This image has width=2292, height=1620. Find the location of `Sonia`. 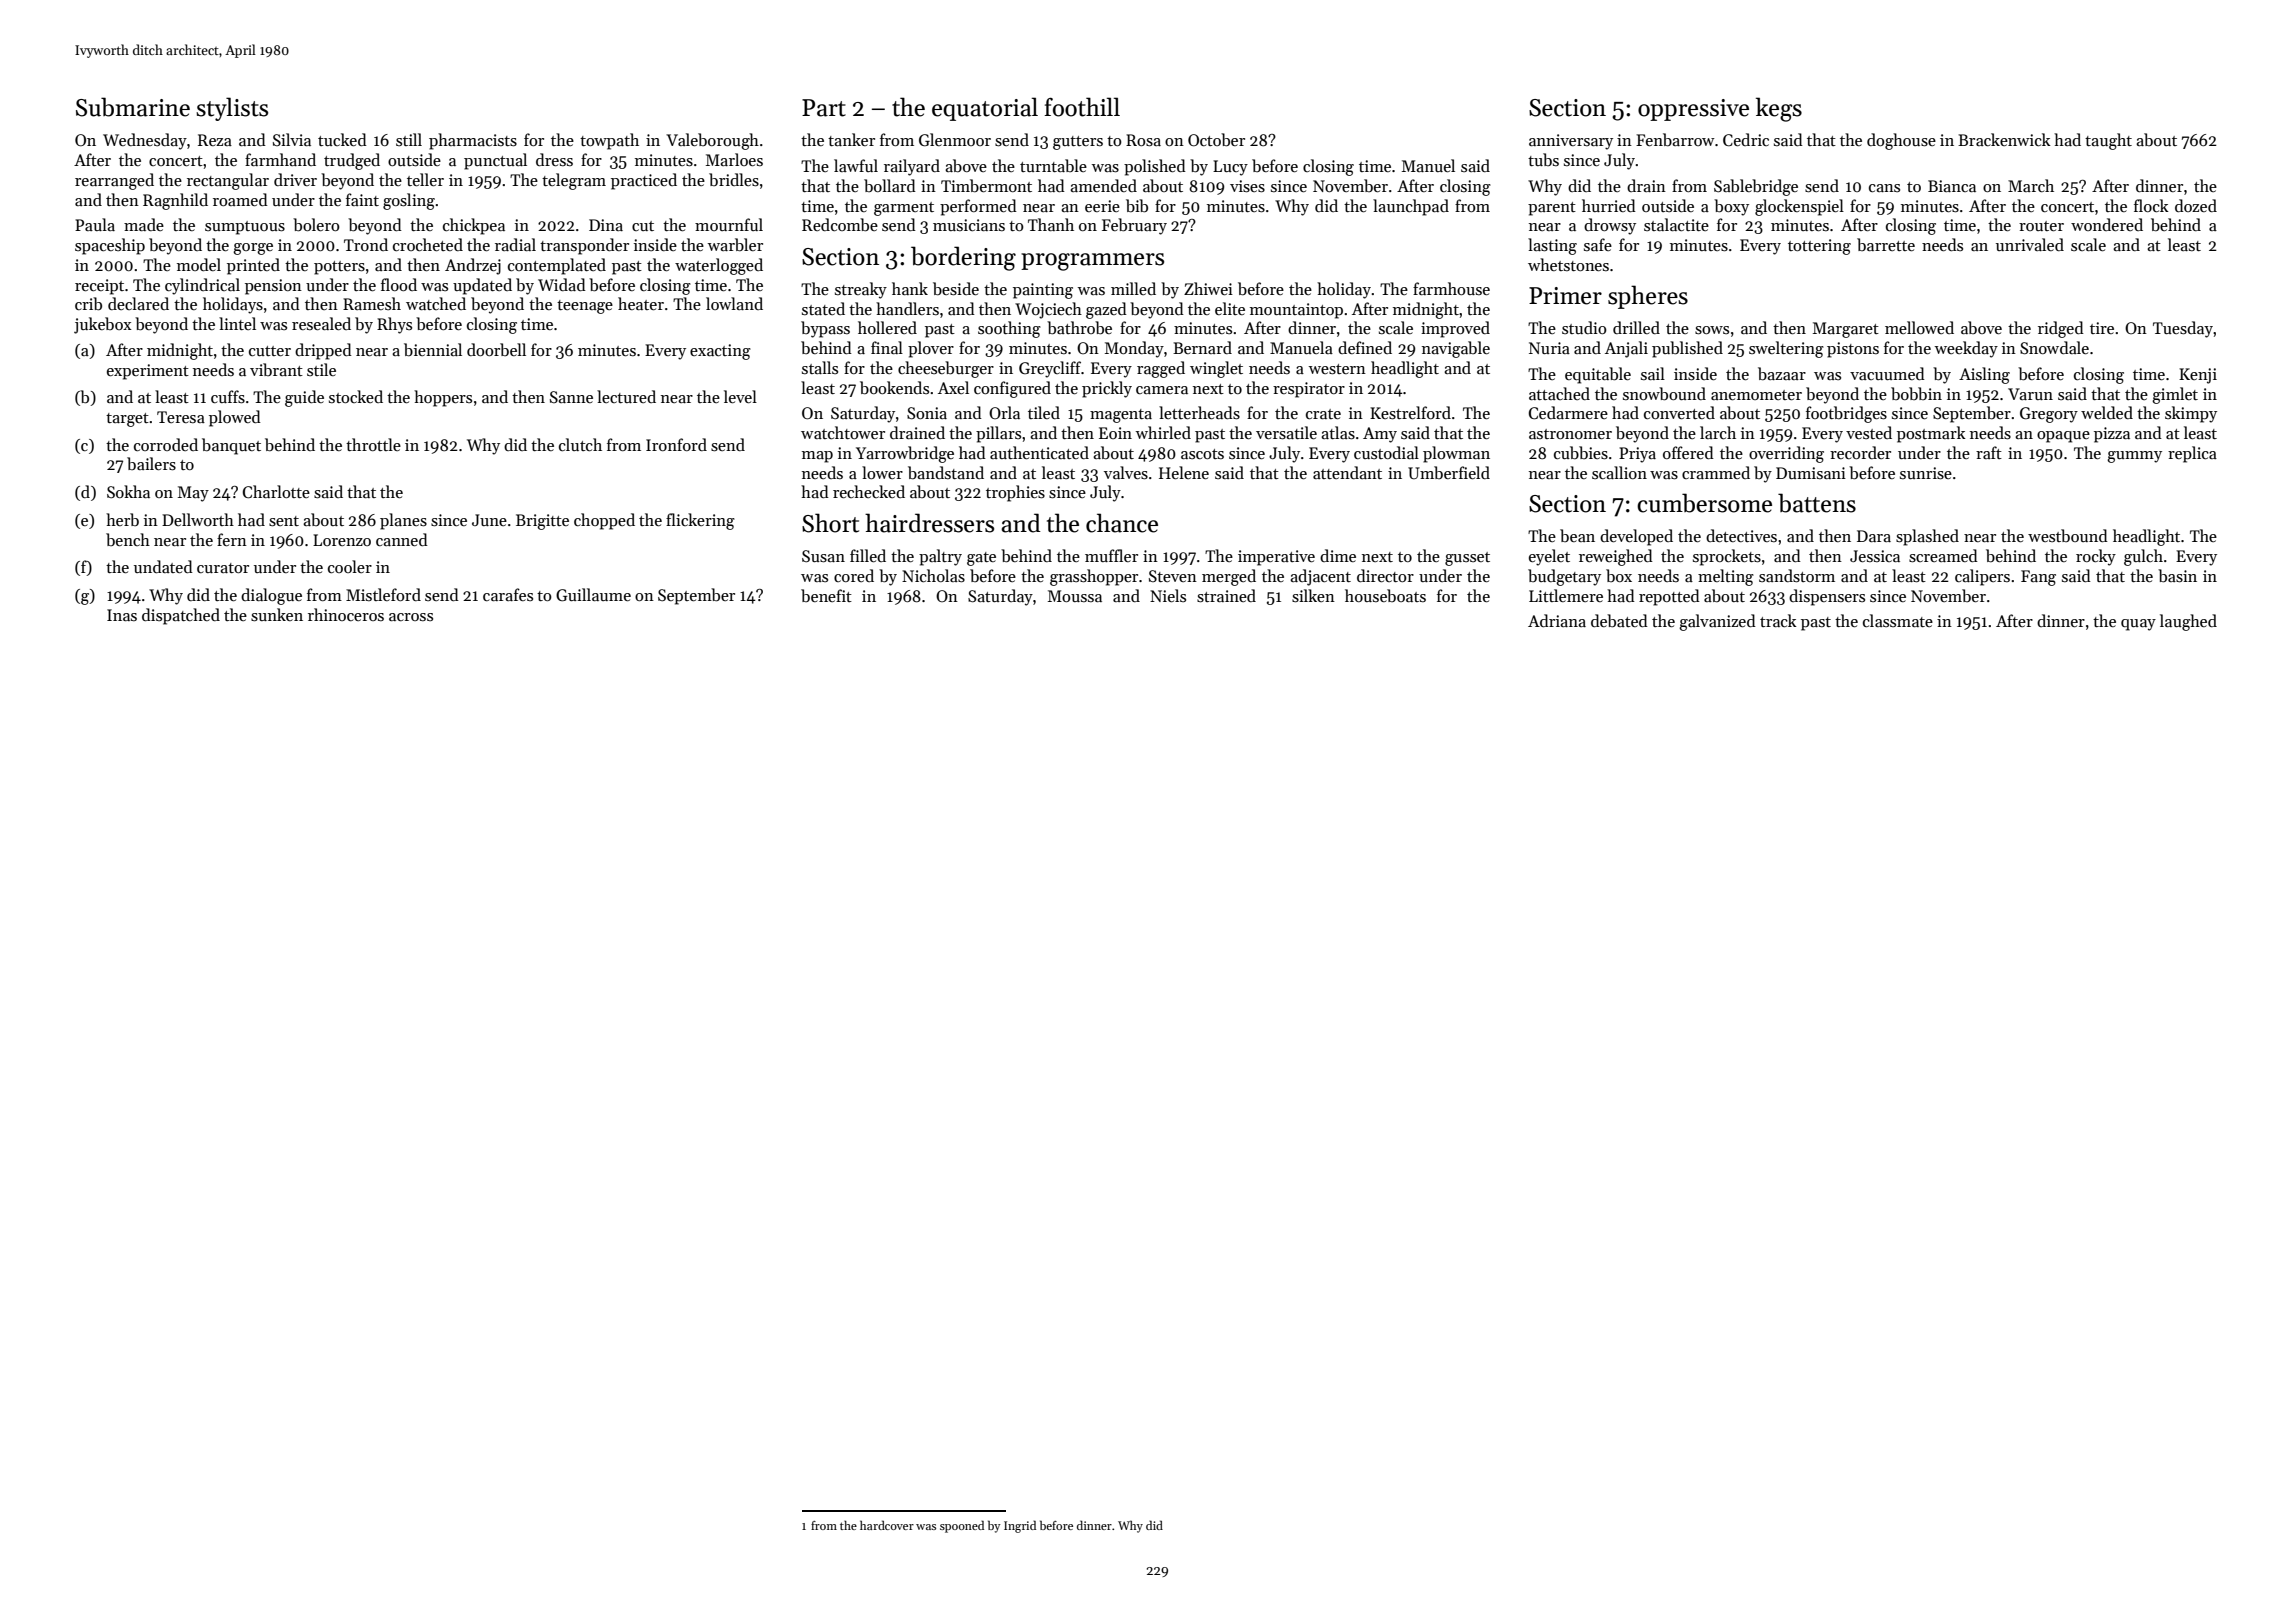

Sonia is located at coordinates (927, 413).
